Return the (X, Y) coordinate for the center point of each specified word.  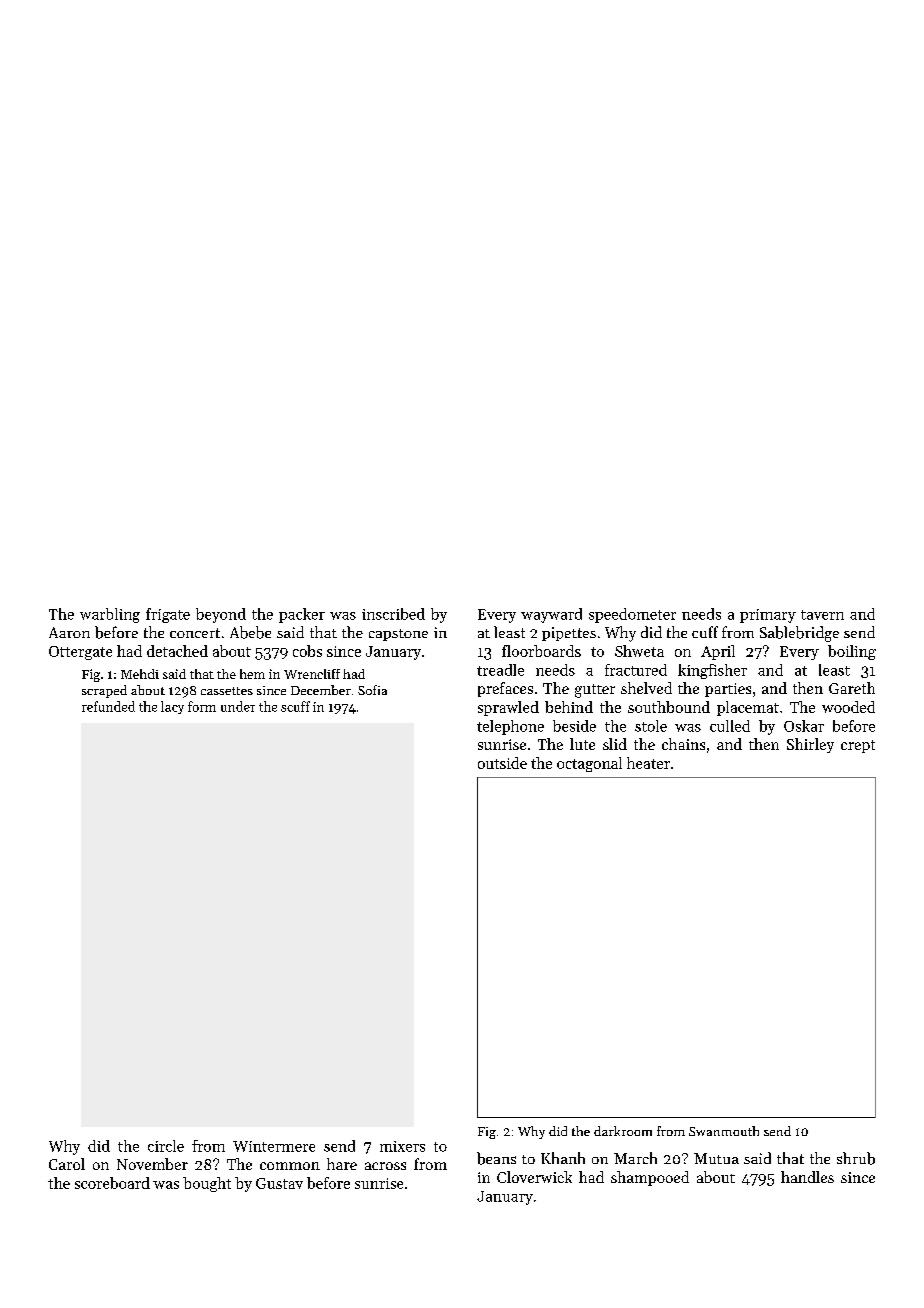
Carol (67, 1164)
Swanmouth (724, 1131)
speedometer (632, 615)
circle (166, 1146)
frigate (168, 615)
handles (807, 1177)
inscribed (393, 614)
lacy (172, 707)
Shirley (810, 745)
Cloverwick (534, 1177)
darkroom (623, 1131)
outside (502, 763)
